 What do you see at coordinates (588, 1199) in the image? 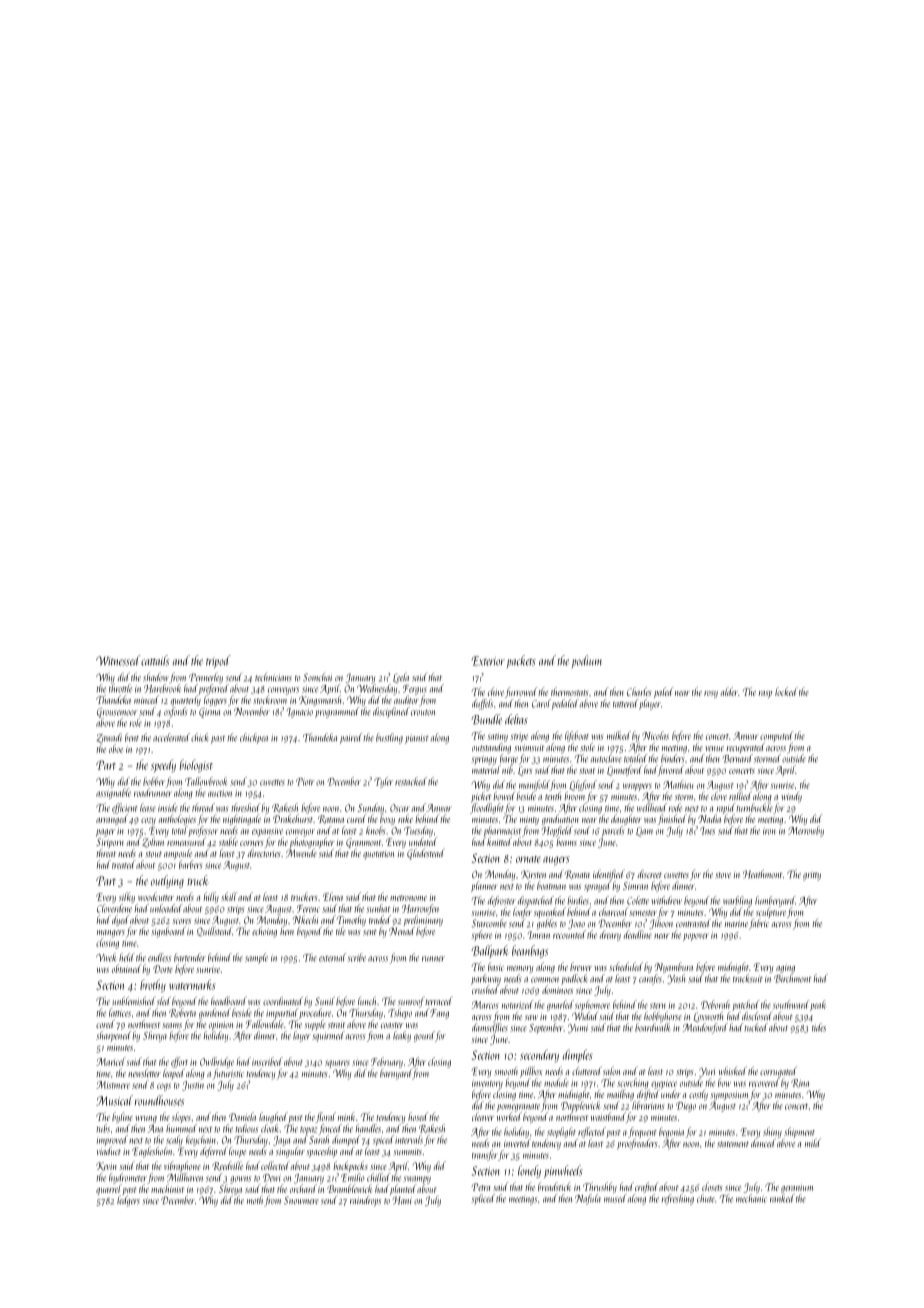
I see `Nafula` at bounding box center [588, 1199].
